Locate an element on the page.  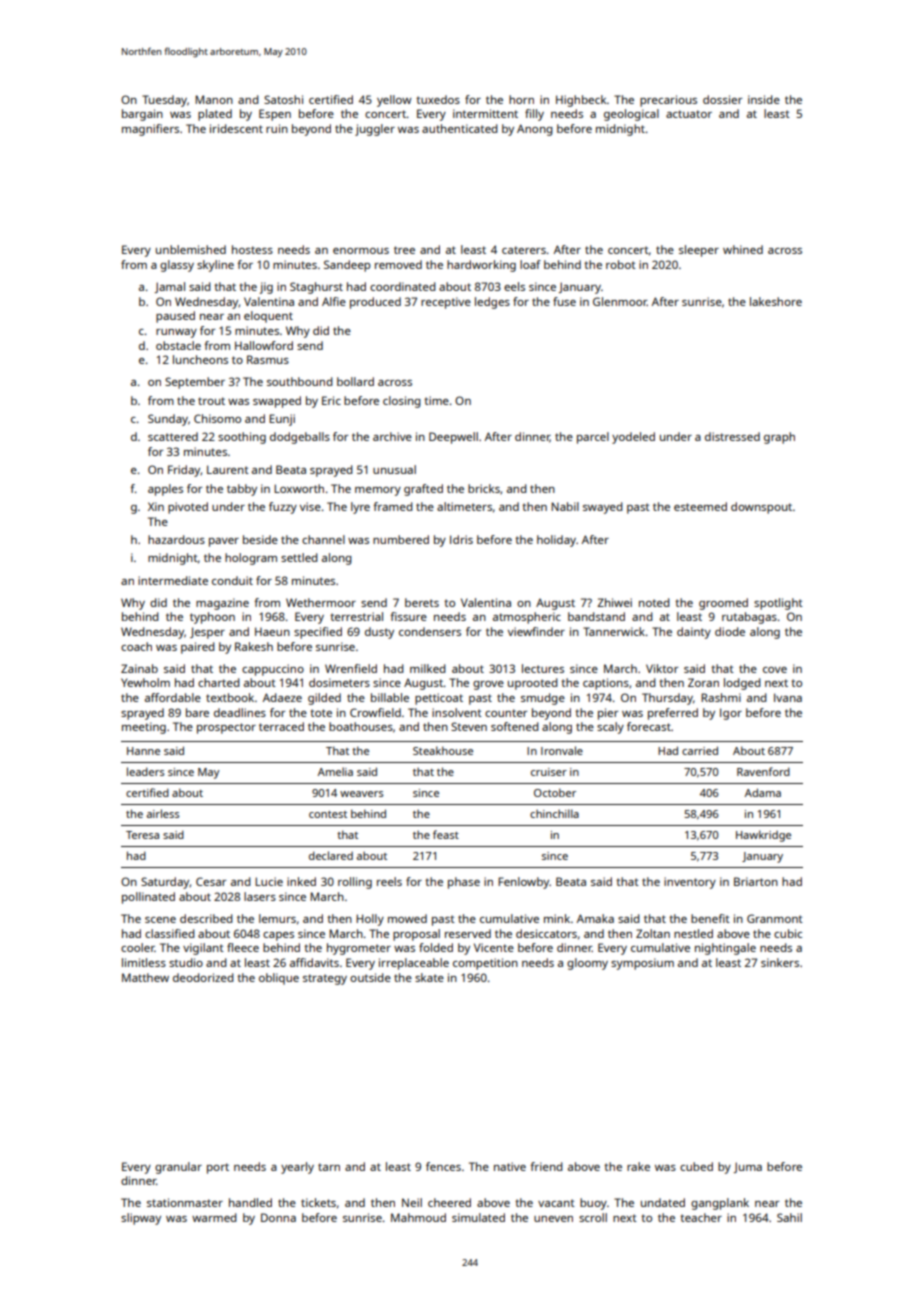
Satoshi is located at coordinates (283, 99).
